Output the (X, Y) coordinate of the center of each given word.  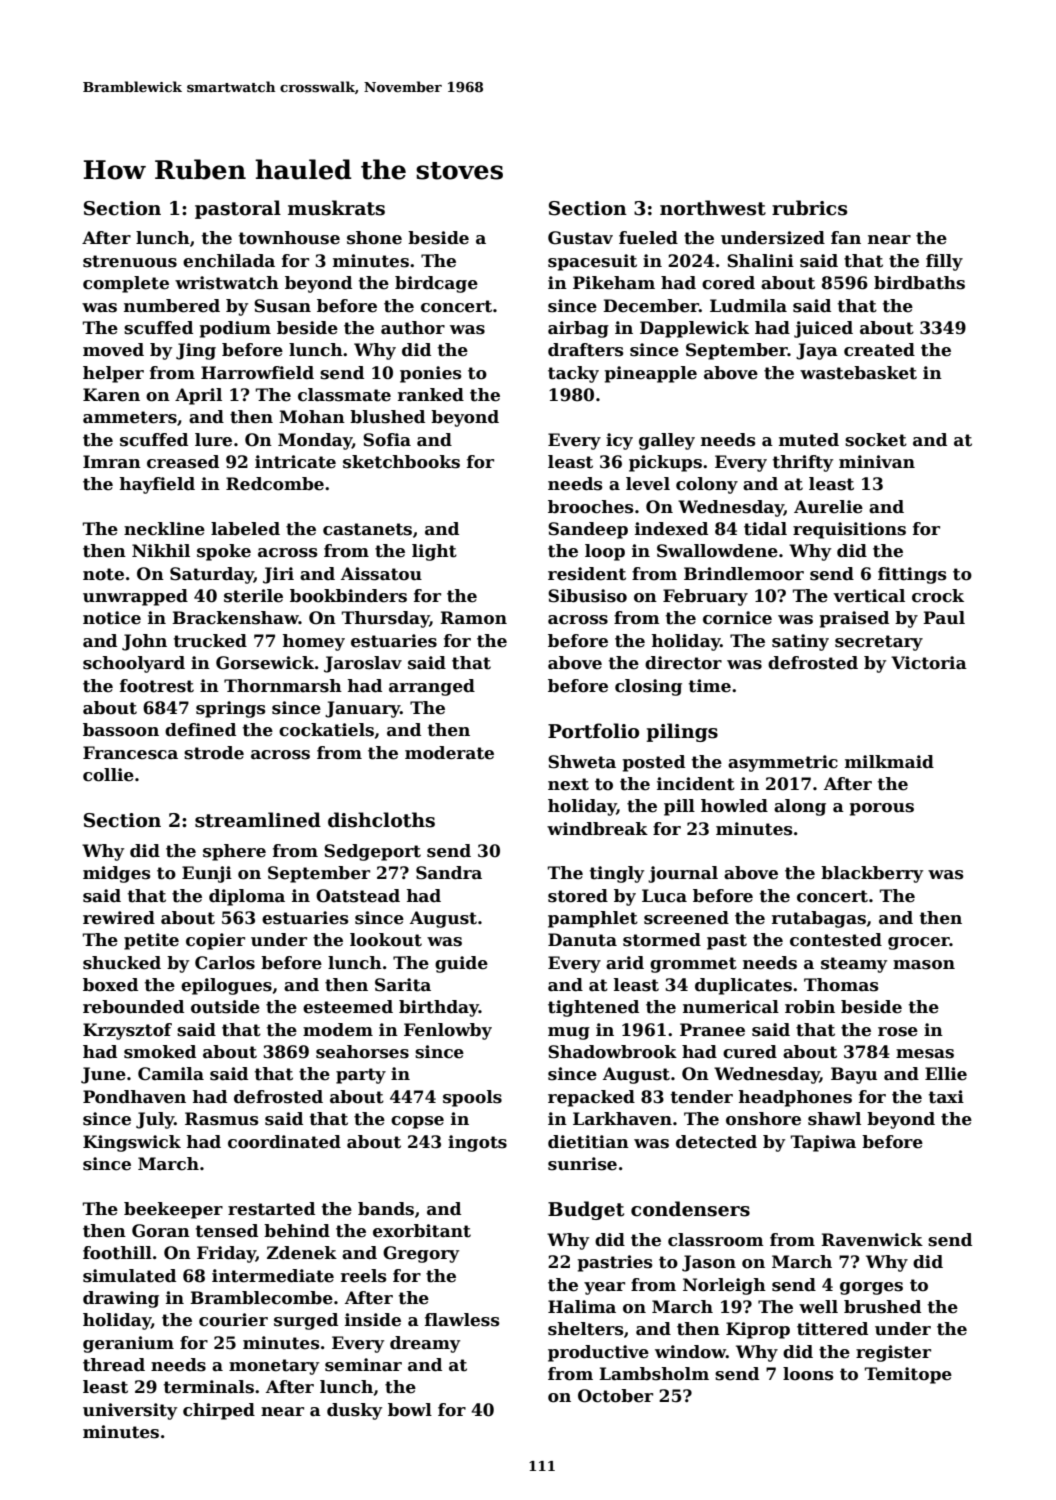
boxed (110, 985)
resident (587, 574)
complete (126, 284)
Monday (315, 441)
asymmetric (783, 763)
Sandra (449, 873)
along (800, 807)
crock (938, 596)
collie (108, 775)
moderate (449, 753)
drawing (121, 1299)
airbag (578, 329)
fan (846, 238)
